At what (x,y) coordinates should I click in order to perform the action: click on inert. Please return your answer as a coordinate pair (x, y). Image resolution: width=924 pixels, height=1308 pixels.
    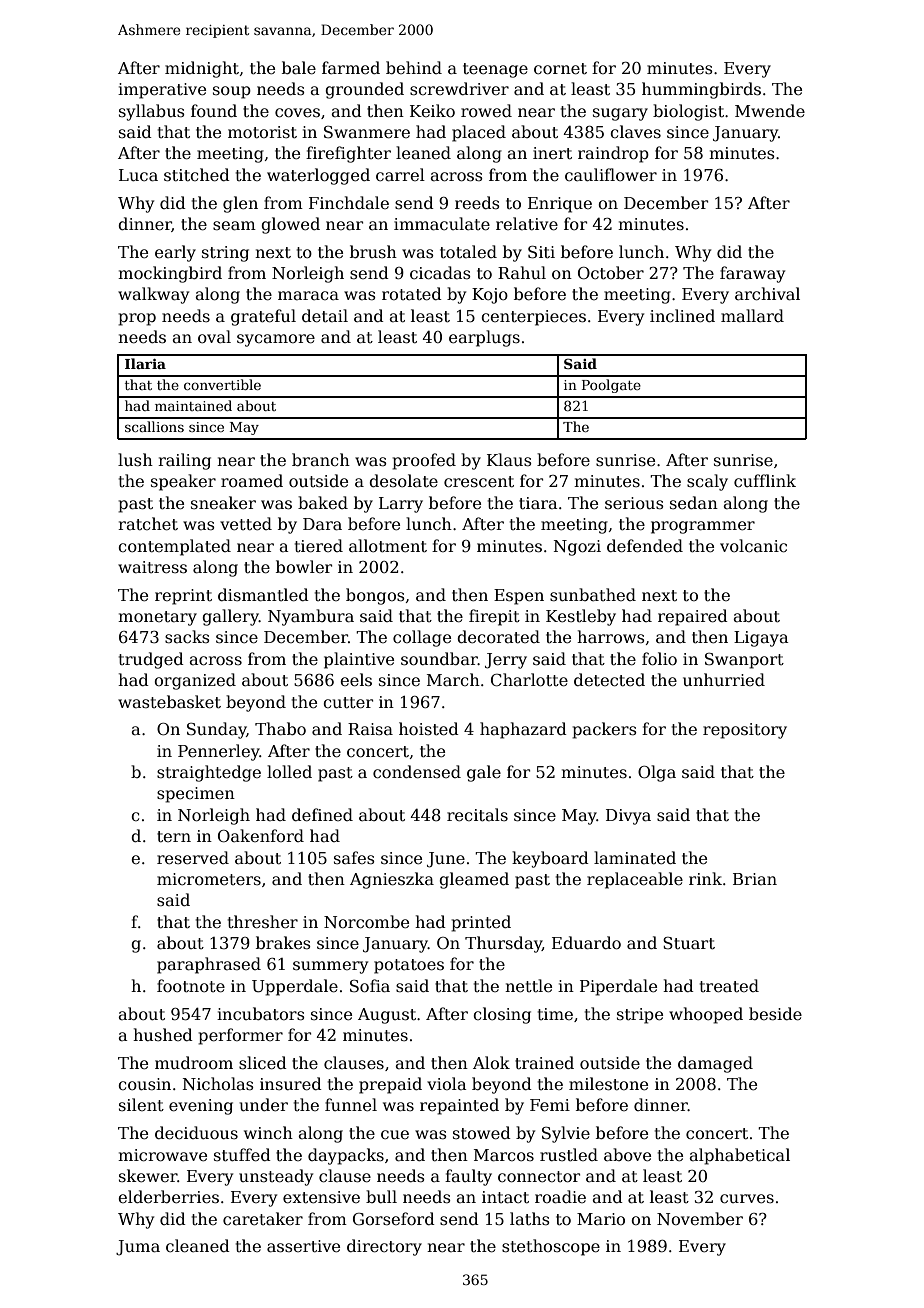
    Looking at the image, I should click on (552, 153).
